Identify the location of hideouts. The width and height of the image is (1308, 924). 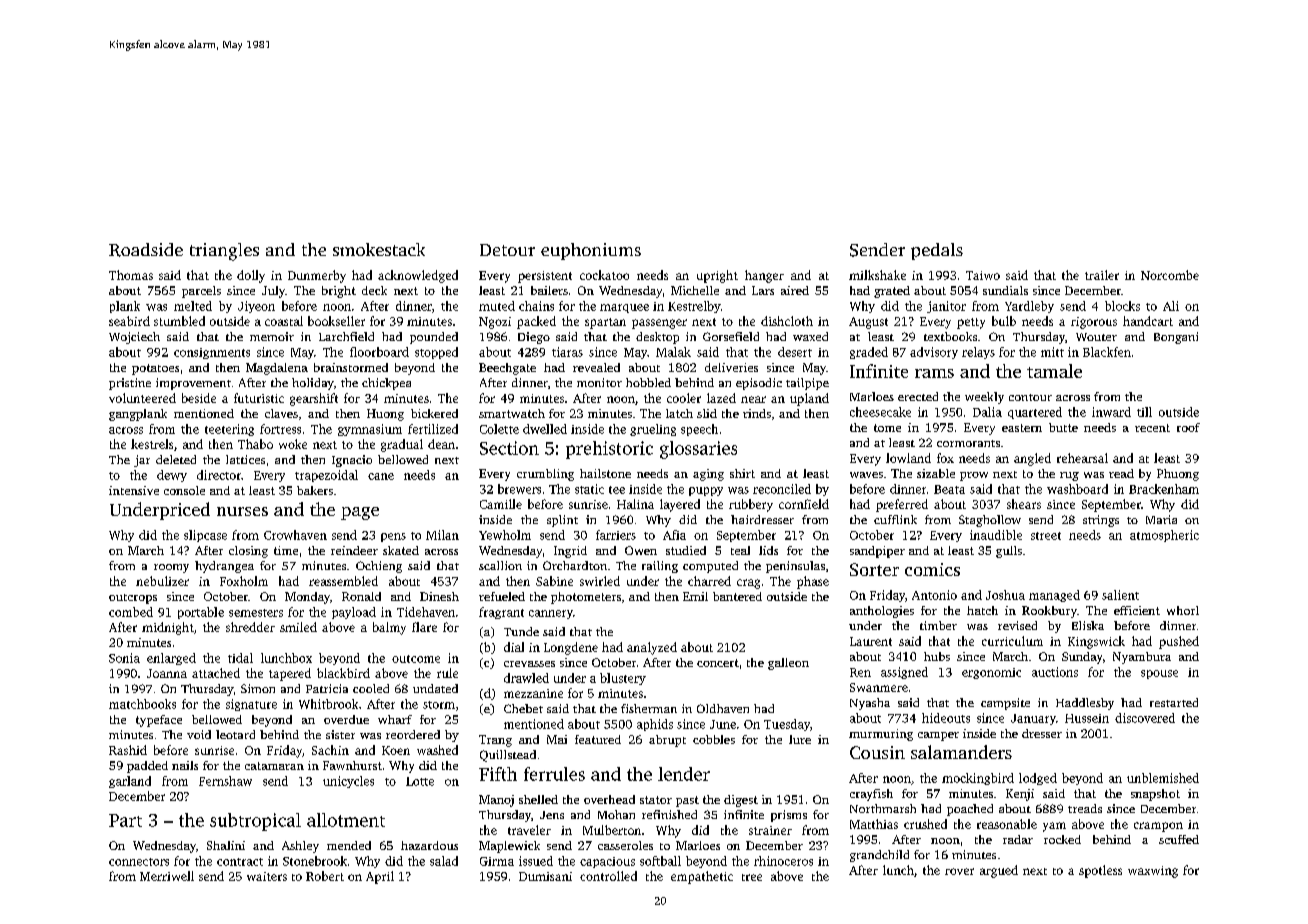
(946, 718).
